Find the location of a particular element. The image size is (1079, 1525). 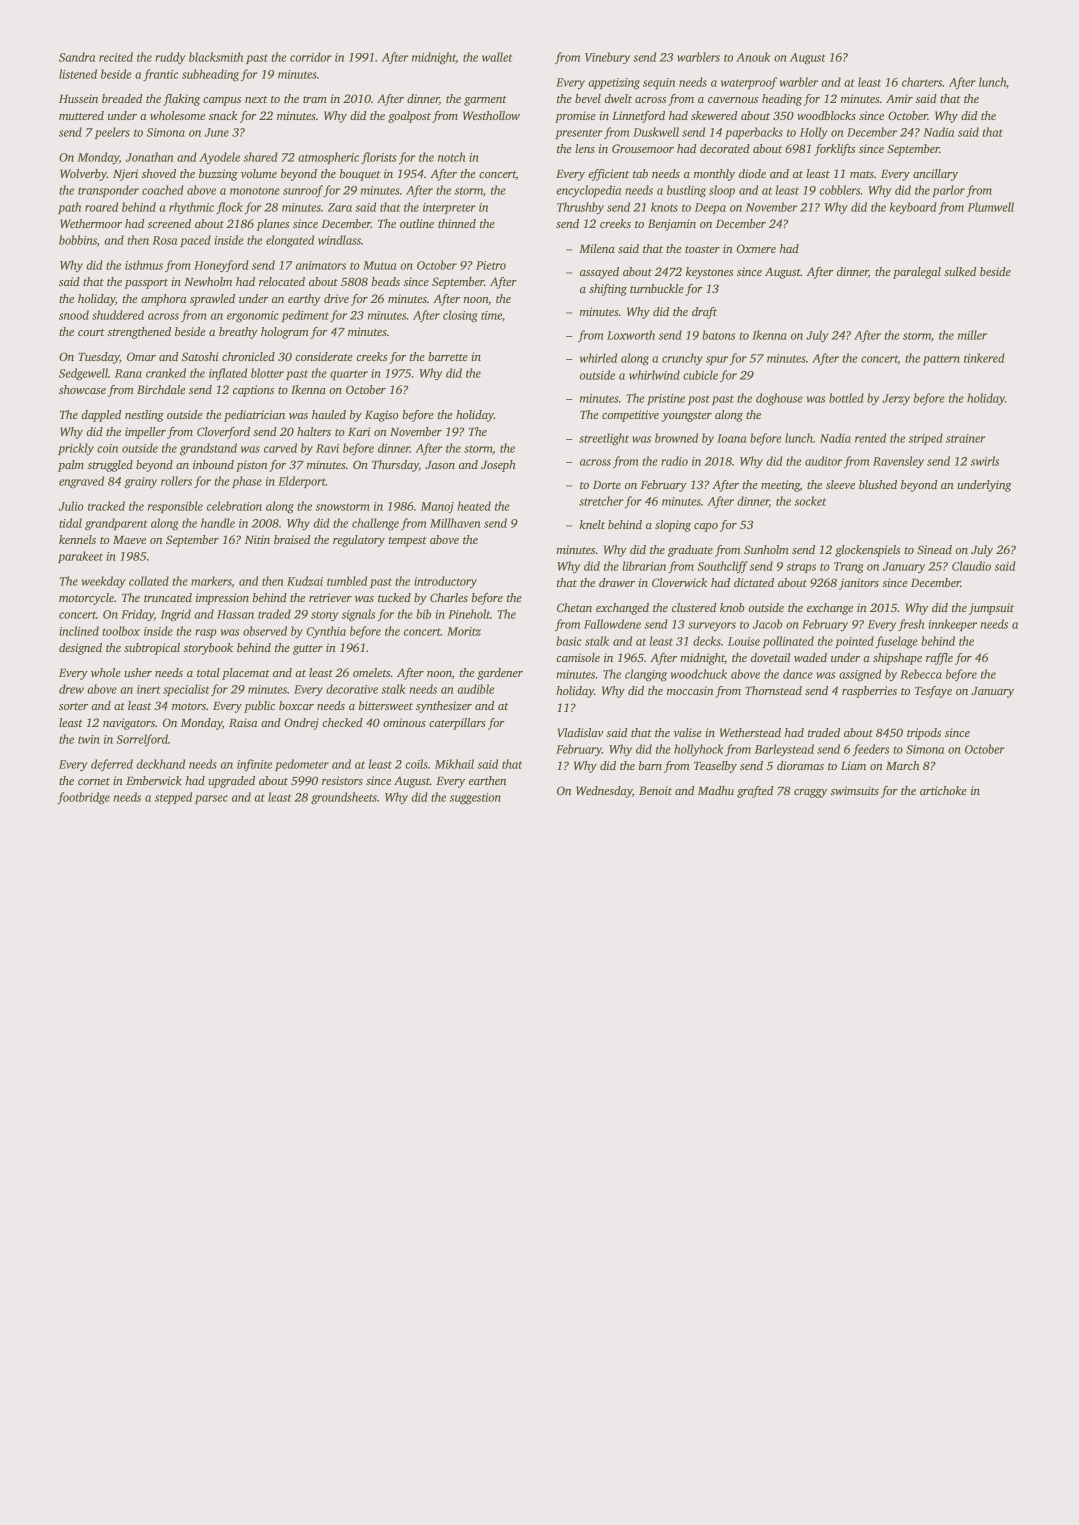

craggy is located at coordinates (810, 793).
